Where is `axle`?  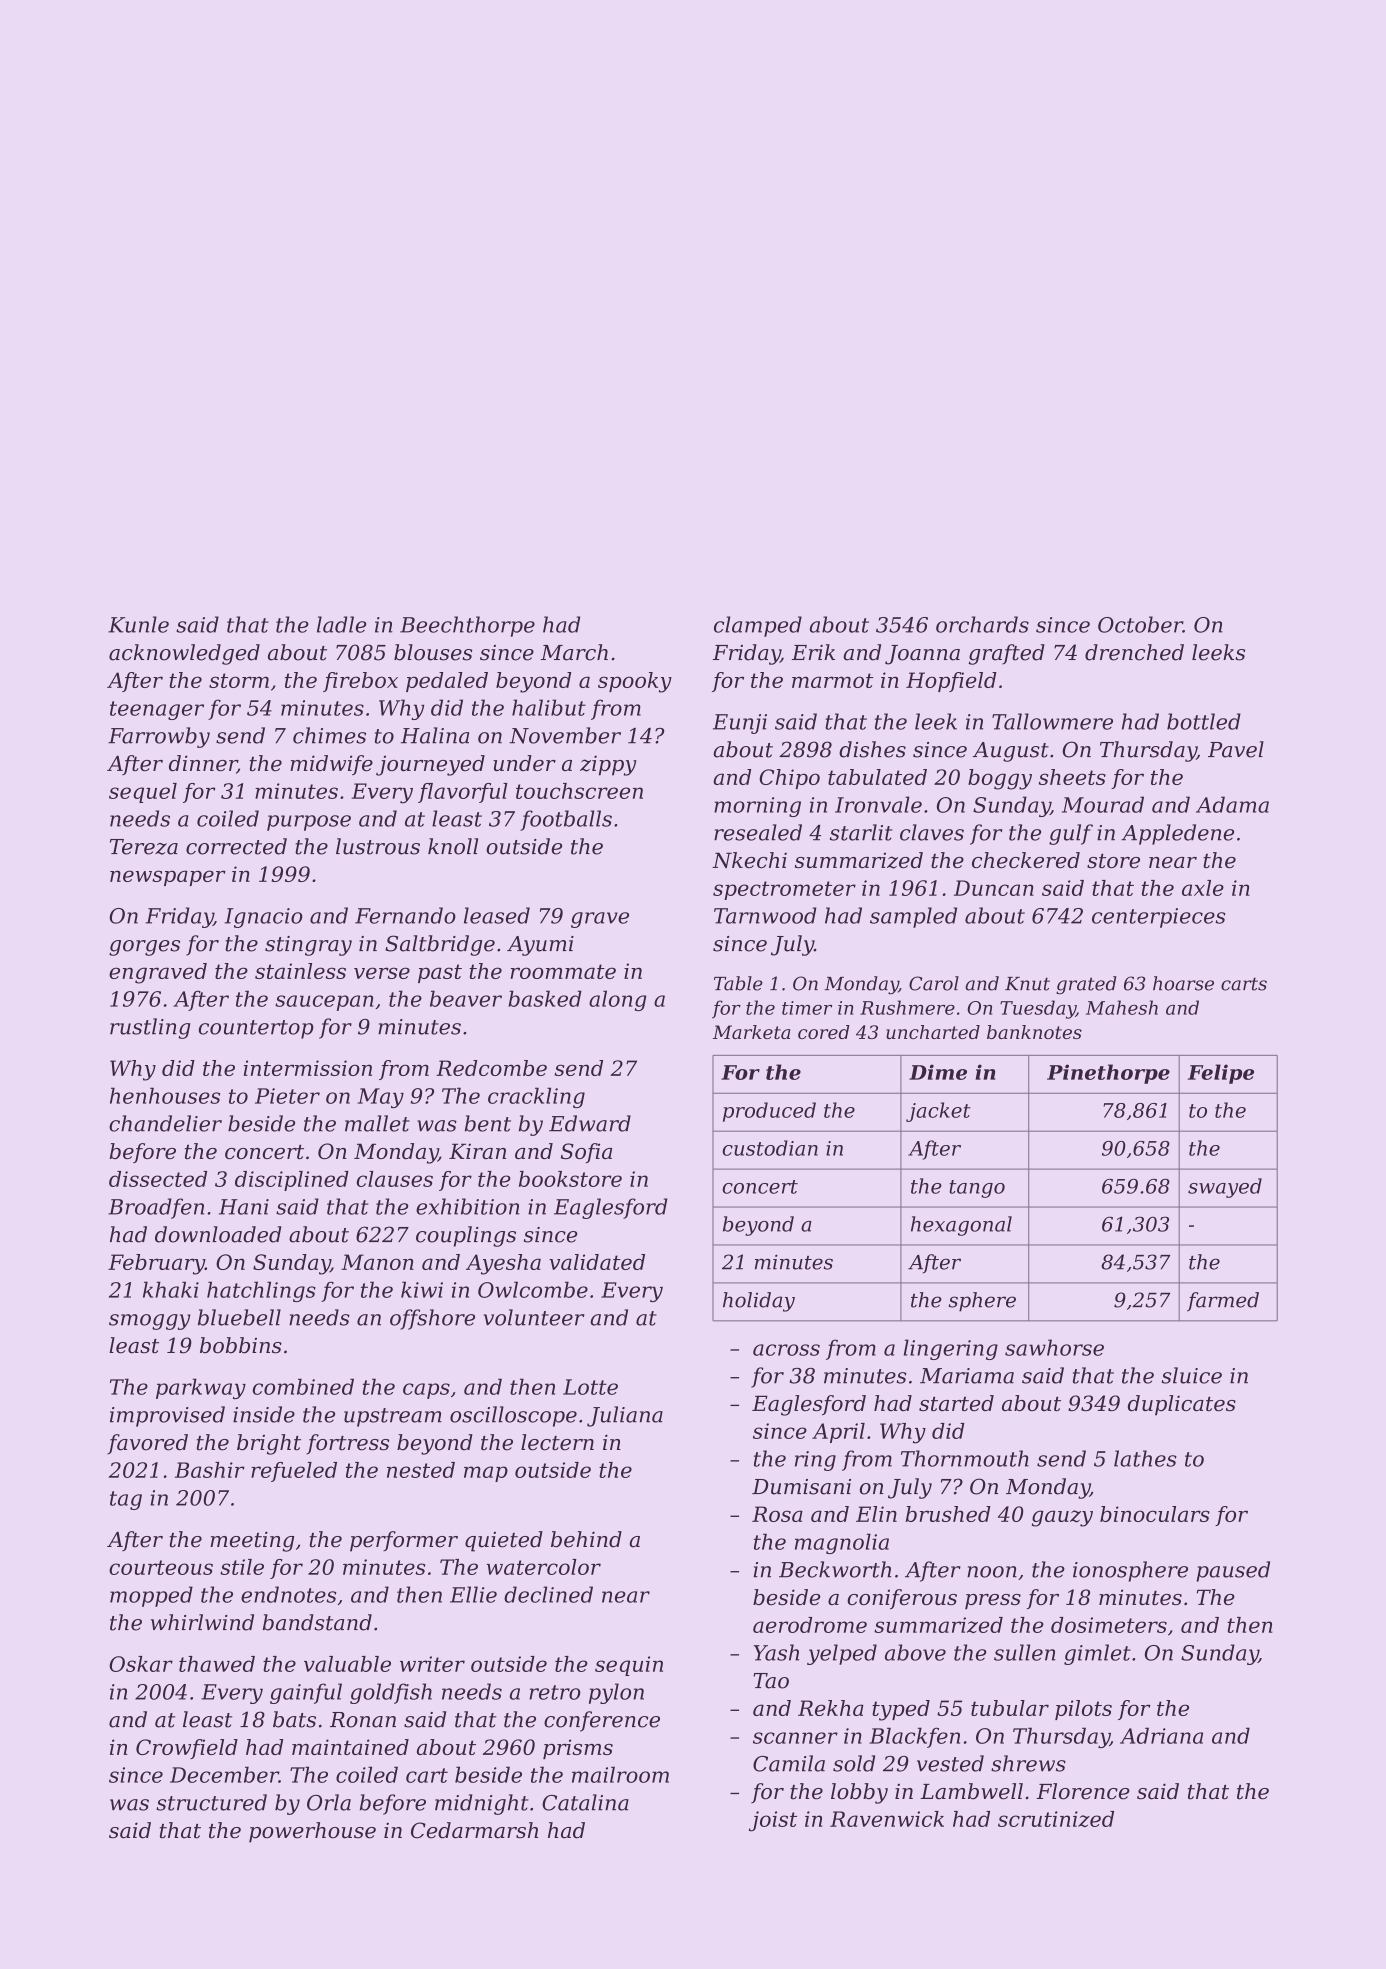 axle is located at coordinates (1203, 888).
